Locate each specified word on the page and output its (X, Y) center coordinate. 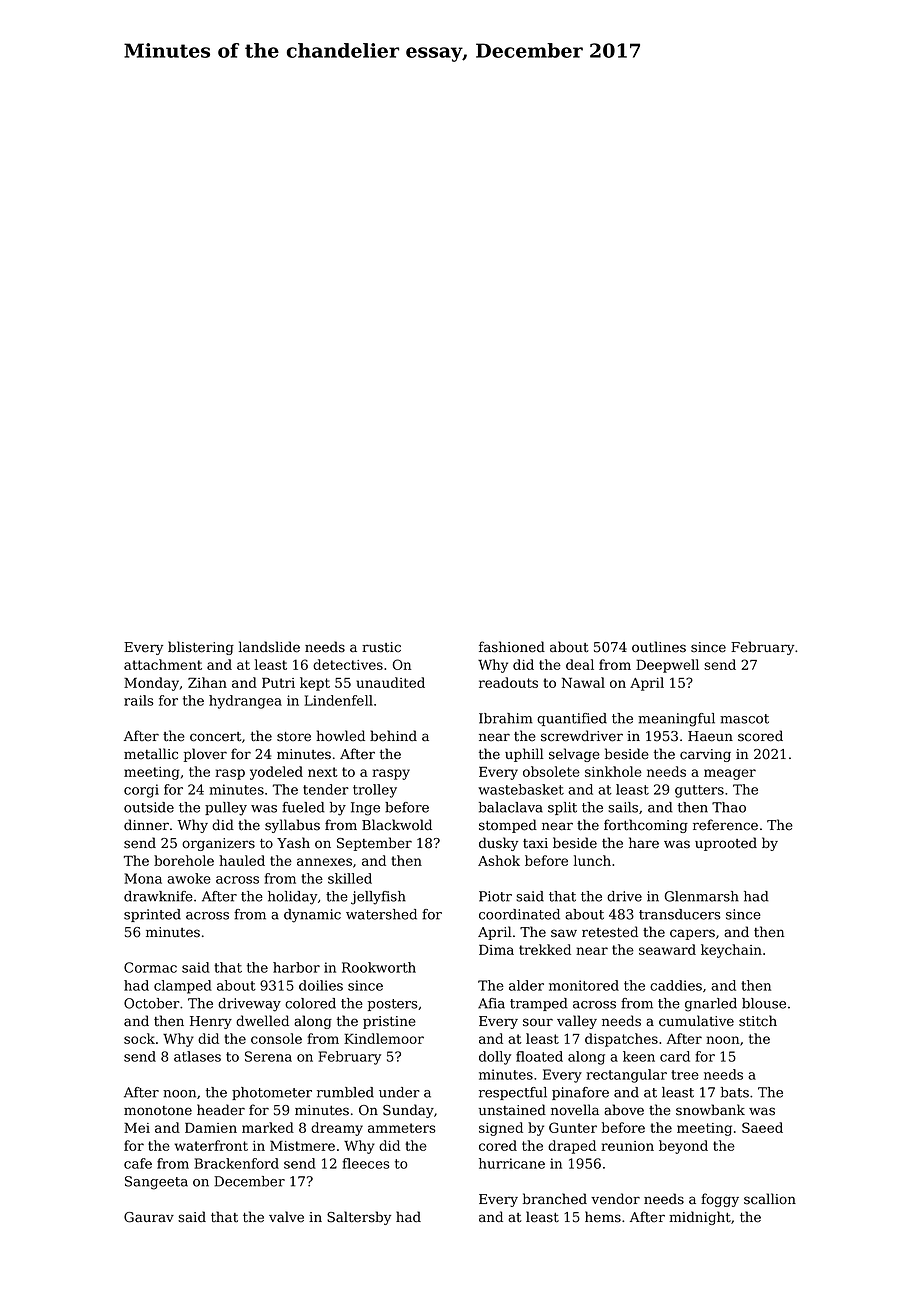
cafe (138, 1163)
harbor (296, 967)
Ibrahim (506, 718)
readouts (508, 682)
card (675, 1056)
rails (139, 700)
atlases (197, 1056)
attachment (163, 664)
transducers (680, 914)
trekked (545, 949)
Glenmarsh (702, 896)
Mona (143, 878)
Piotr (495, 896)
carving (705, 755)
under (399, 1092)
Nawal (583, 682)
